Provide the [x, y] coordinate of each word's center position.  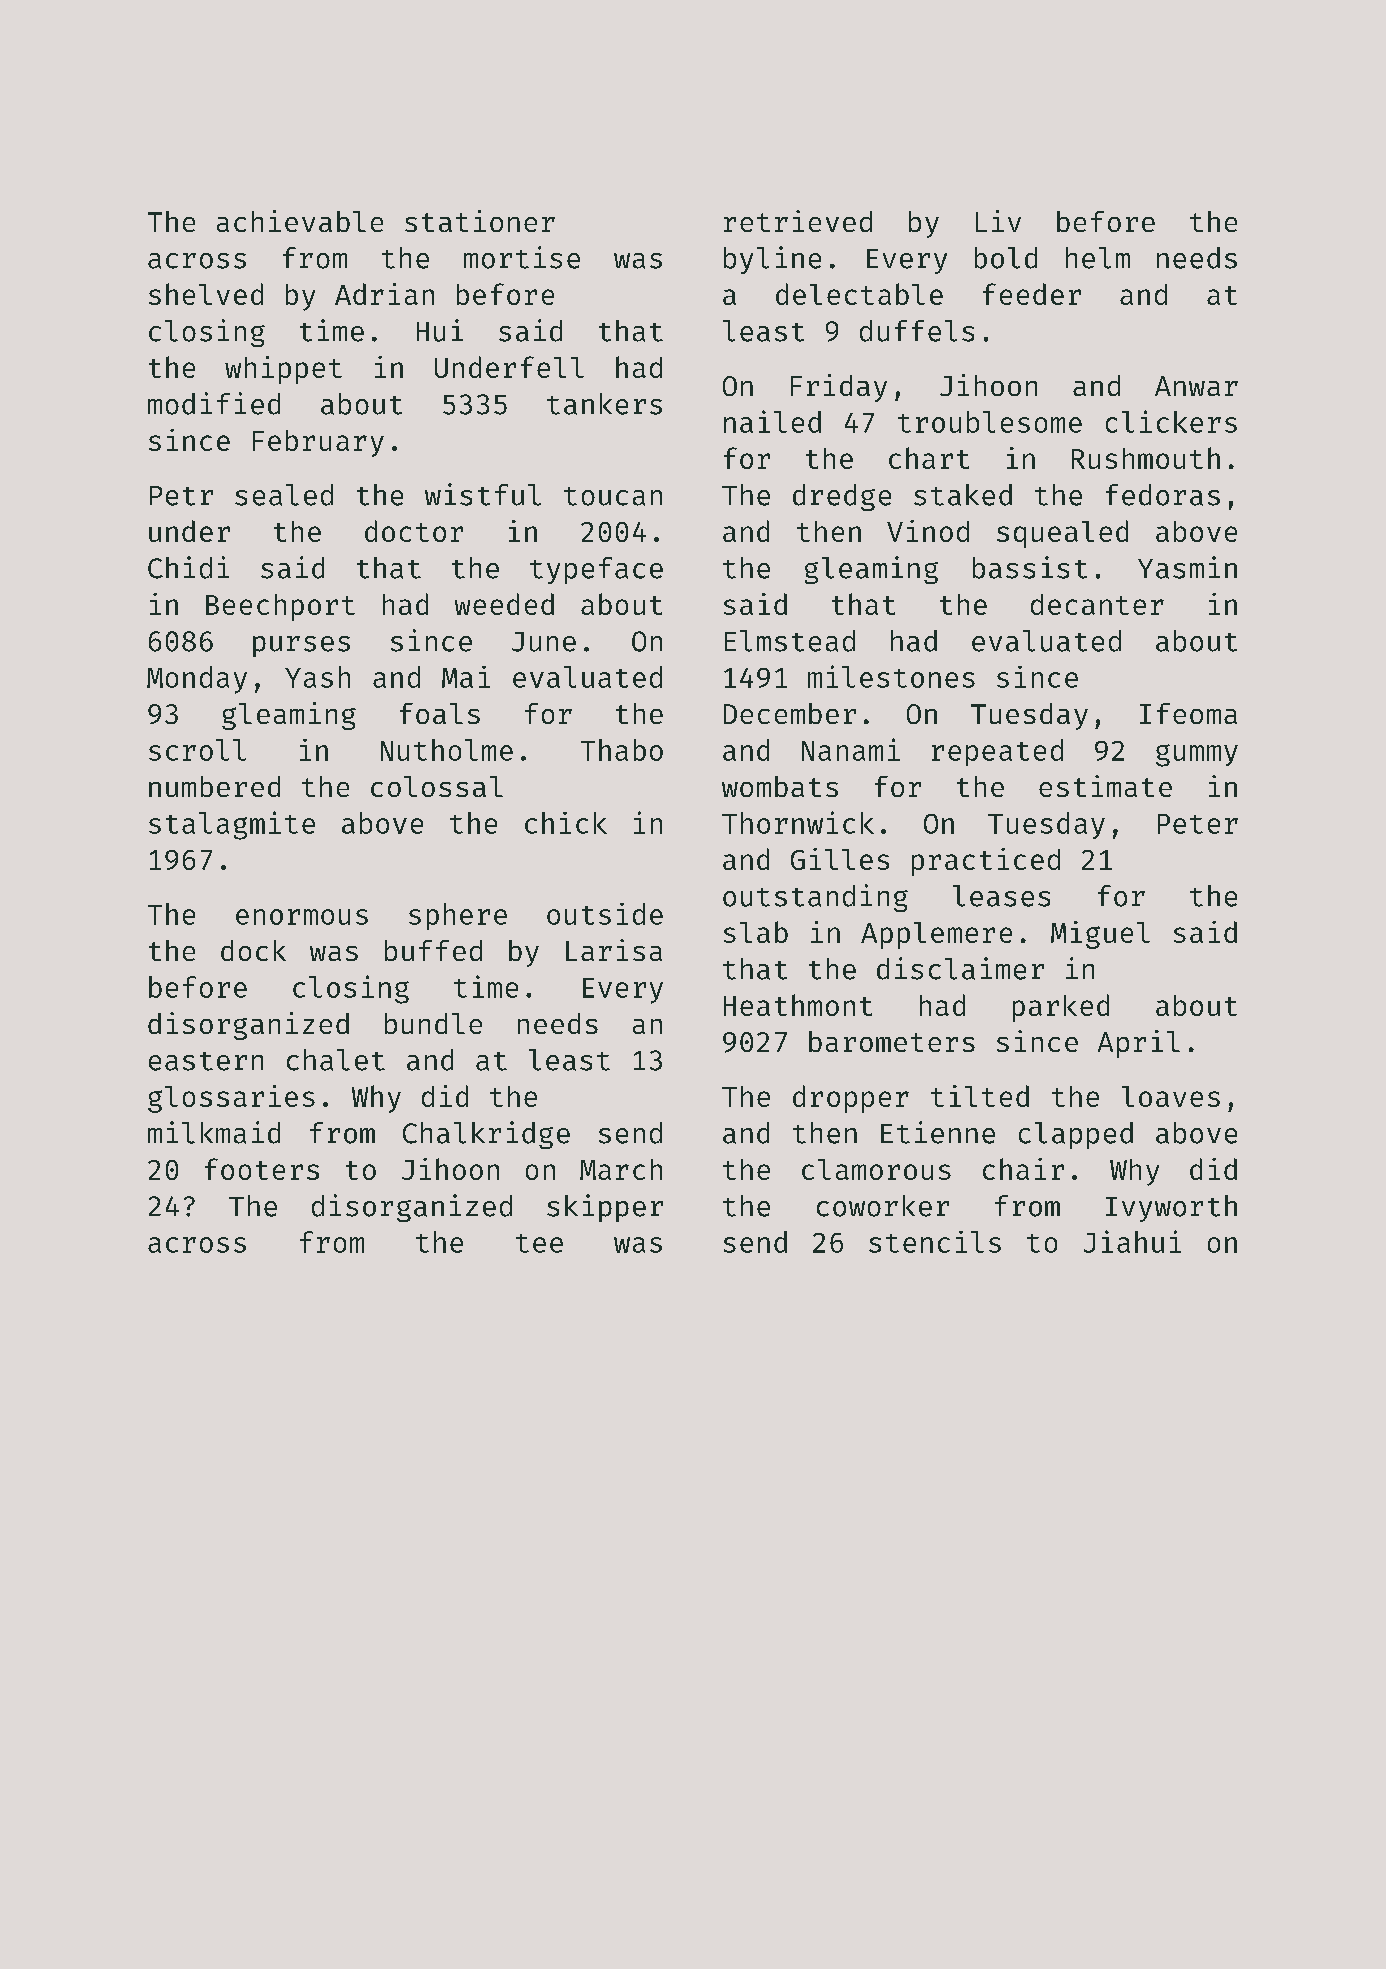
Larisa [614, 950]
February [318, 443]
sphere [458, 916]
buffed [433, 950]
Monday [197, 680]
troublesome [990, 422]
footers [262, 1169]
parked [1061, 1008]
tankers [604, 404]
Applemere [936, 935]
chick [566, 823]
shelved [206, 294]
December [790, 713]
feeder [1032, 294]
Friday [839, 388]
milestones [891, 676]
